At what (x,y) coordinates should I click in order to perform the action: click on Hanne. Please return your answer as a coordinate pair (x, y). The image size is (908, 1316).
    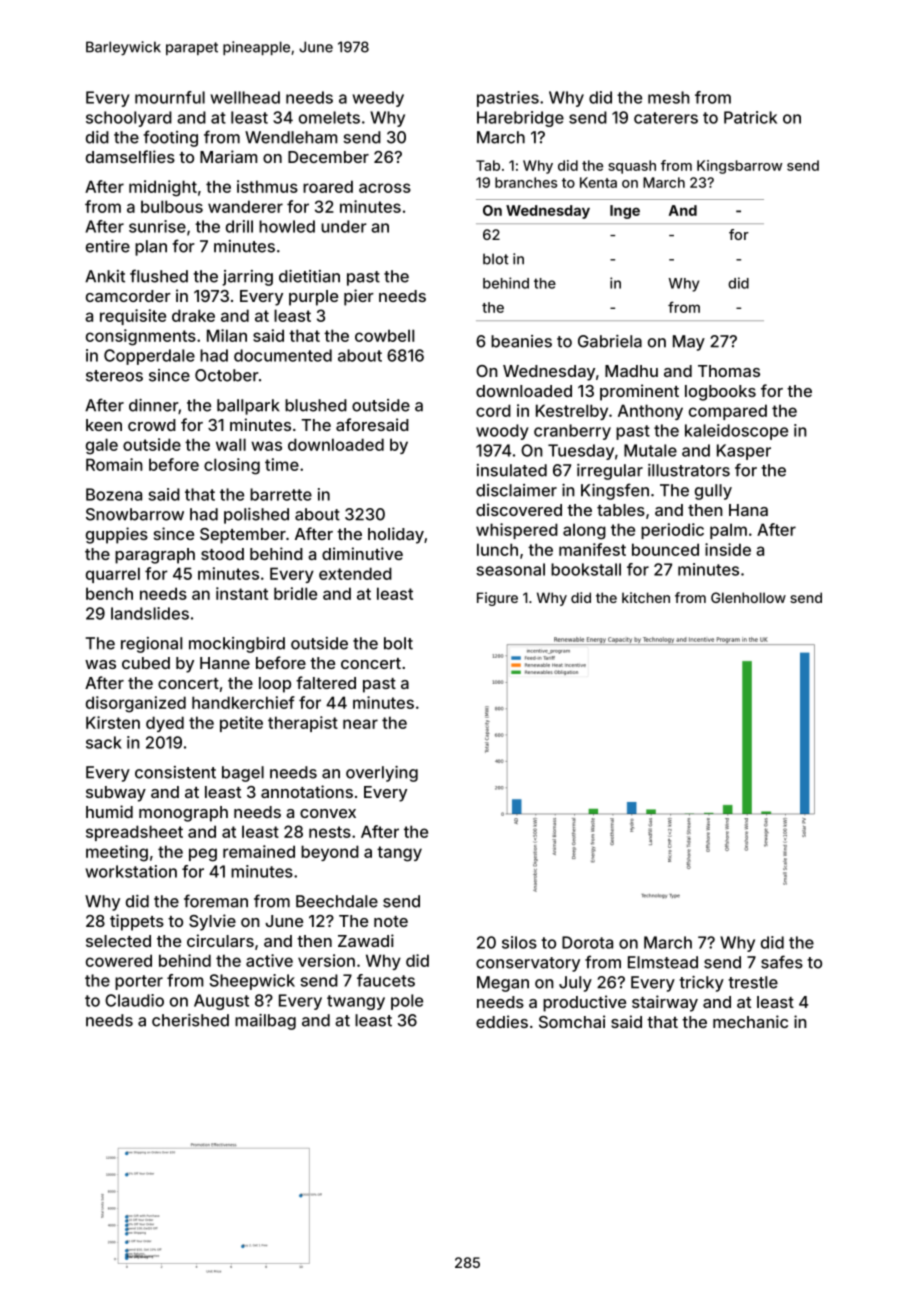
    Looking at the image, I should click on (225, 663).
